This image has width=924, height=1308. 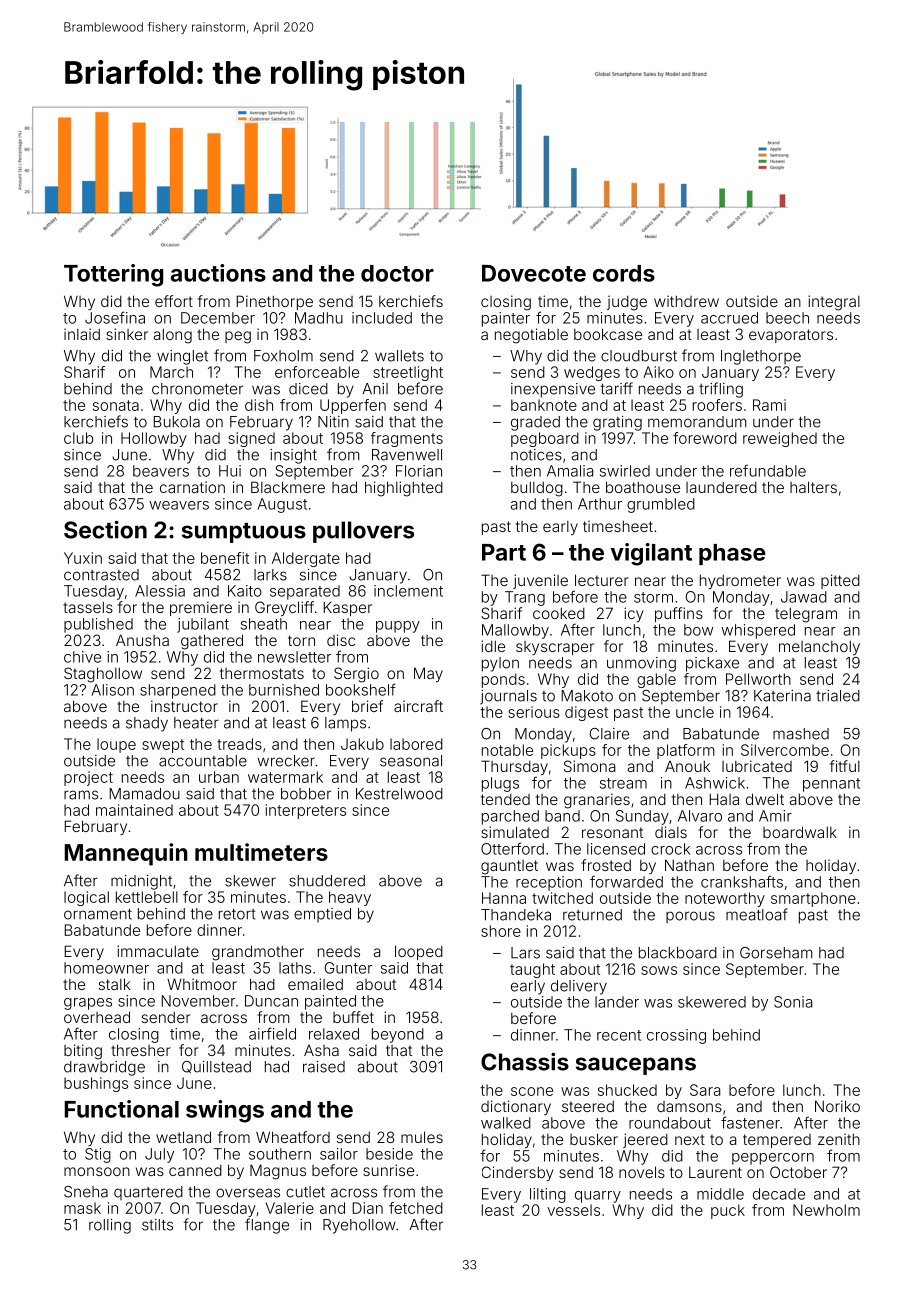 I want to click on negotiable, so click(x=531, y=336).
